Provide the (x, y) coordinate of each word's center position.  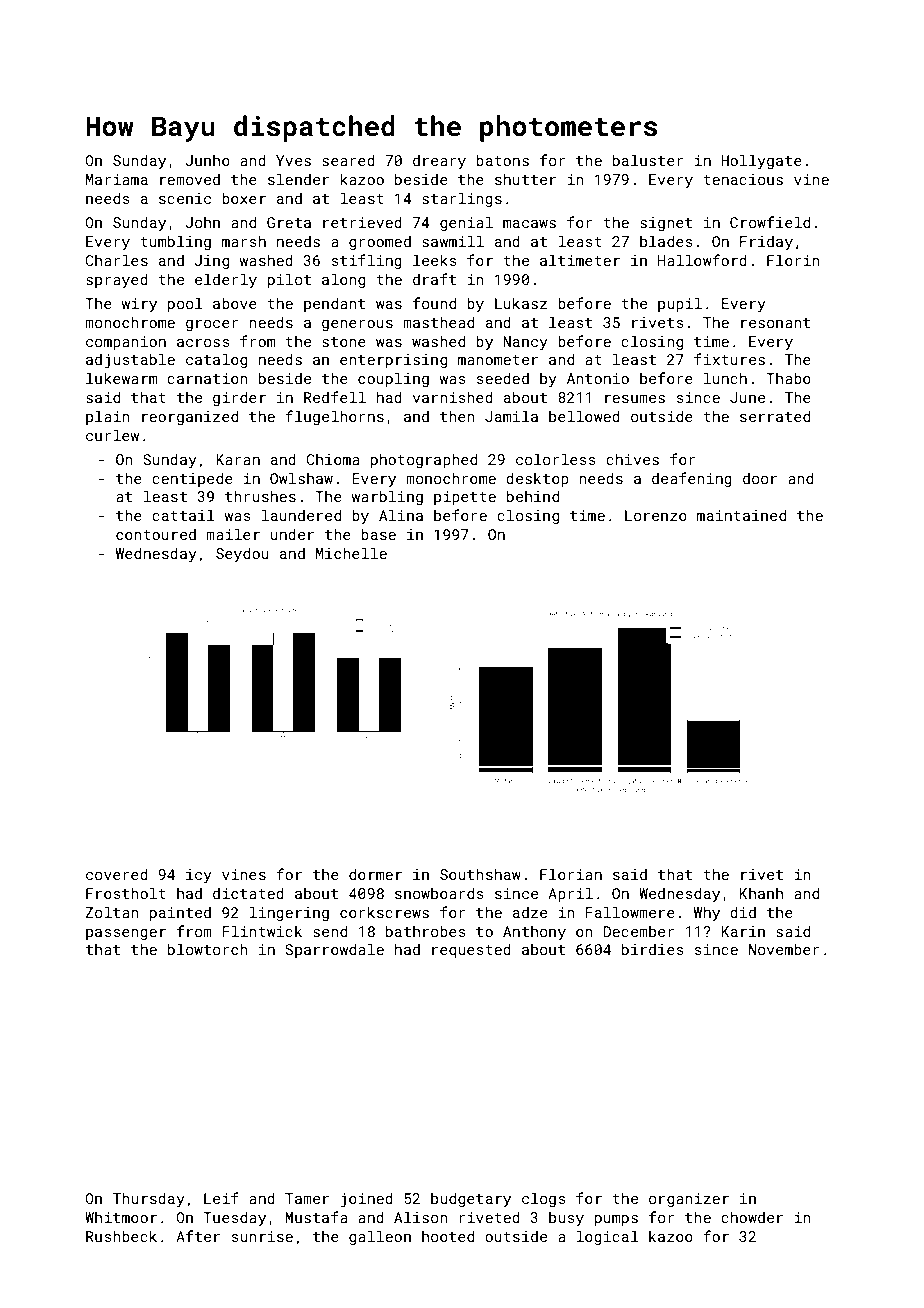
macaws (529, 224)
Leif (221, 1198)
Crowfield (770, 222)
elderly (226, 280)
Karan (238, 459)
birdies (653, 949)
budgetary (471, 1199)
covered (117, 874)
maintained (741, 515)
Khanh (761, 893)
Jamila (511, 416)
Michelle (351, 553)
